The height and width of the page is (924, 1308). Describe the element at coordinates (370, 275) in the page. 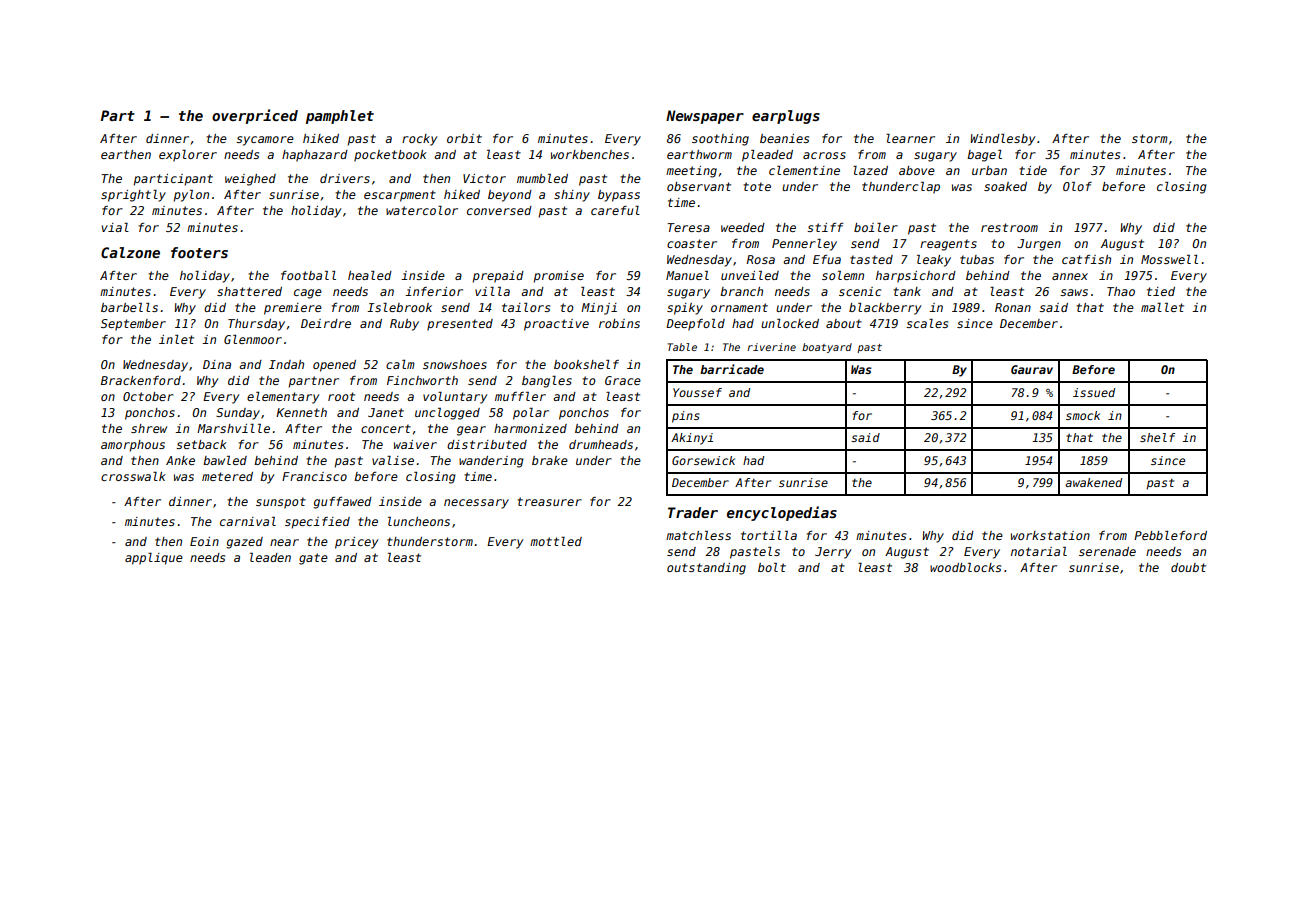

I see `healed` at that location.
